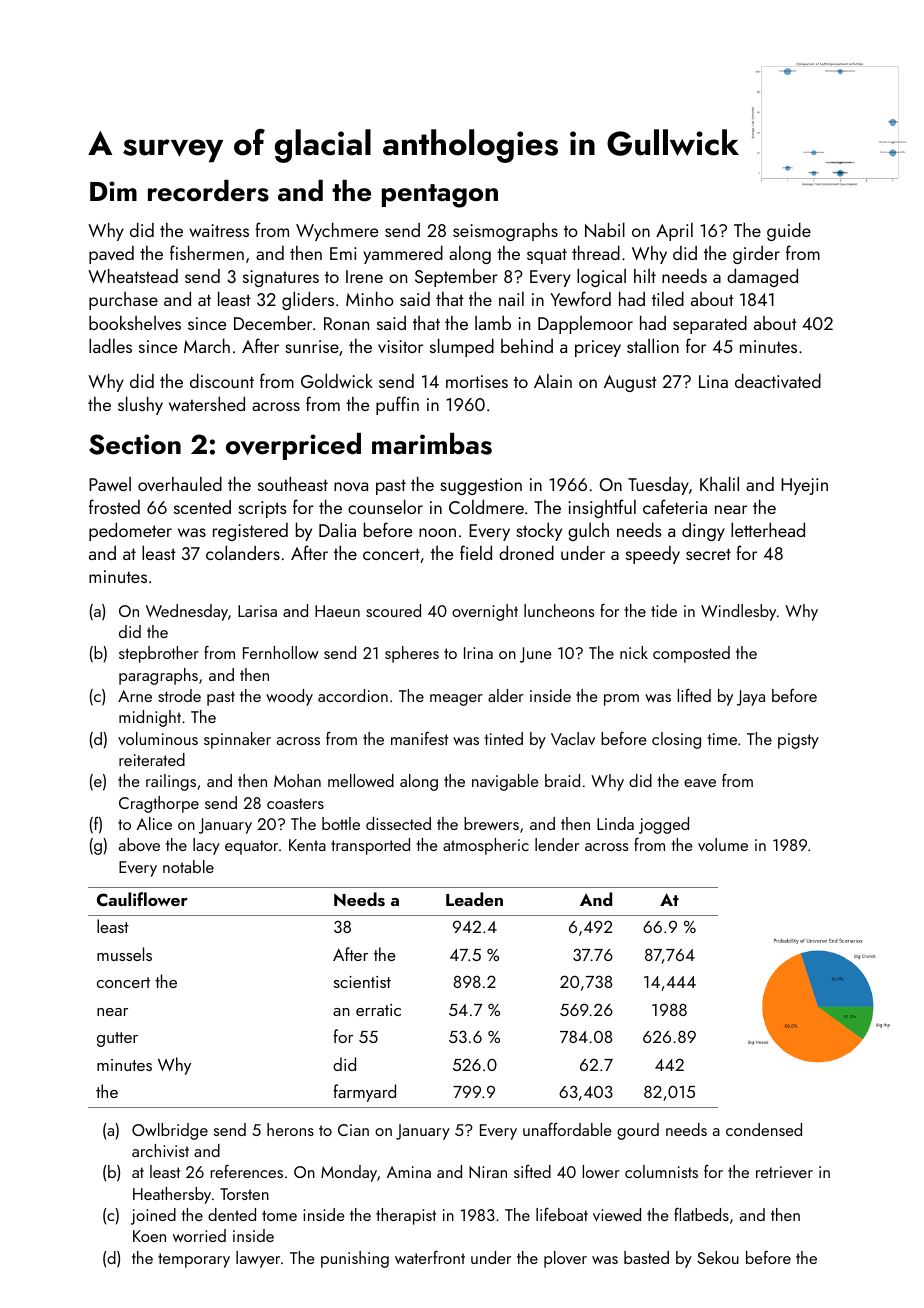 The image size is (924, 1308). I want to click on erratic, so click(378, 1010).
